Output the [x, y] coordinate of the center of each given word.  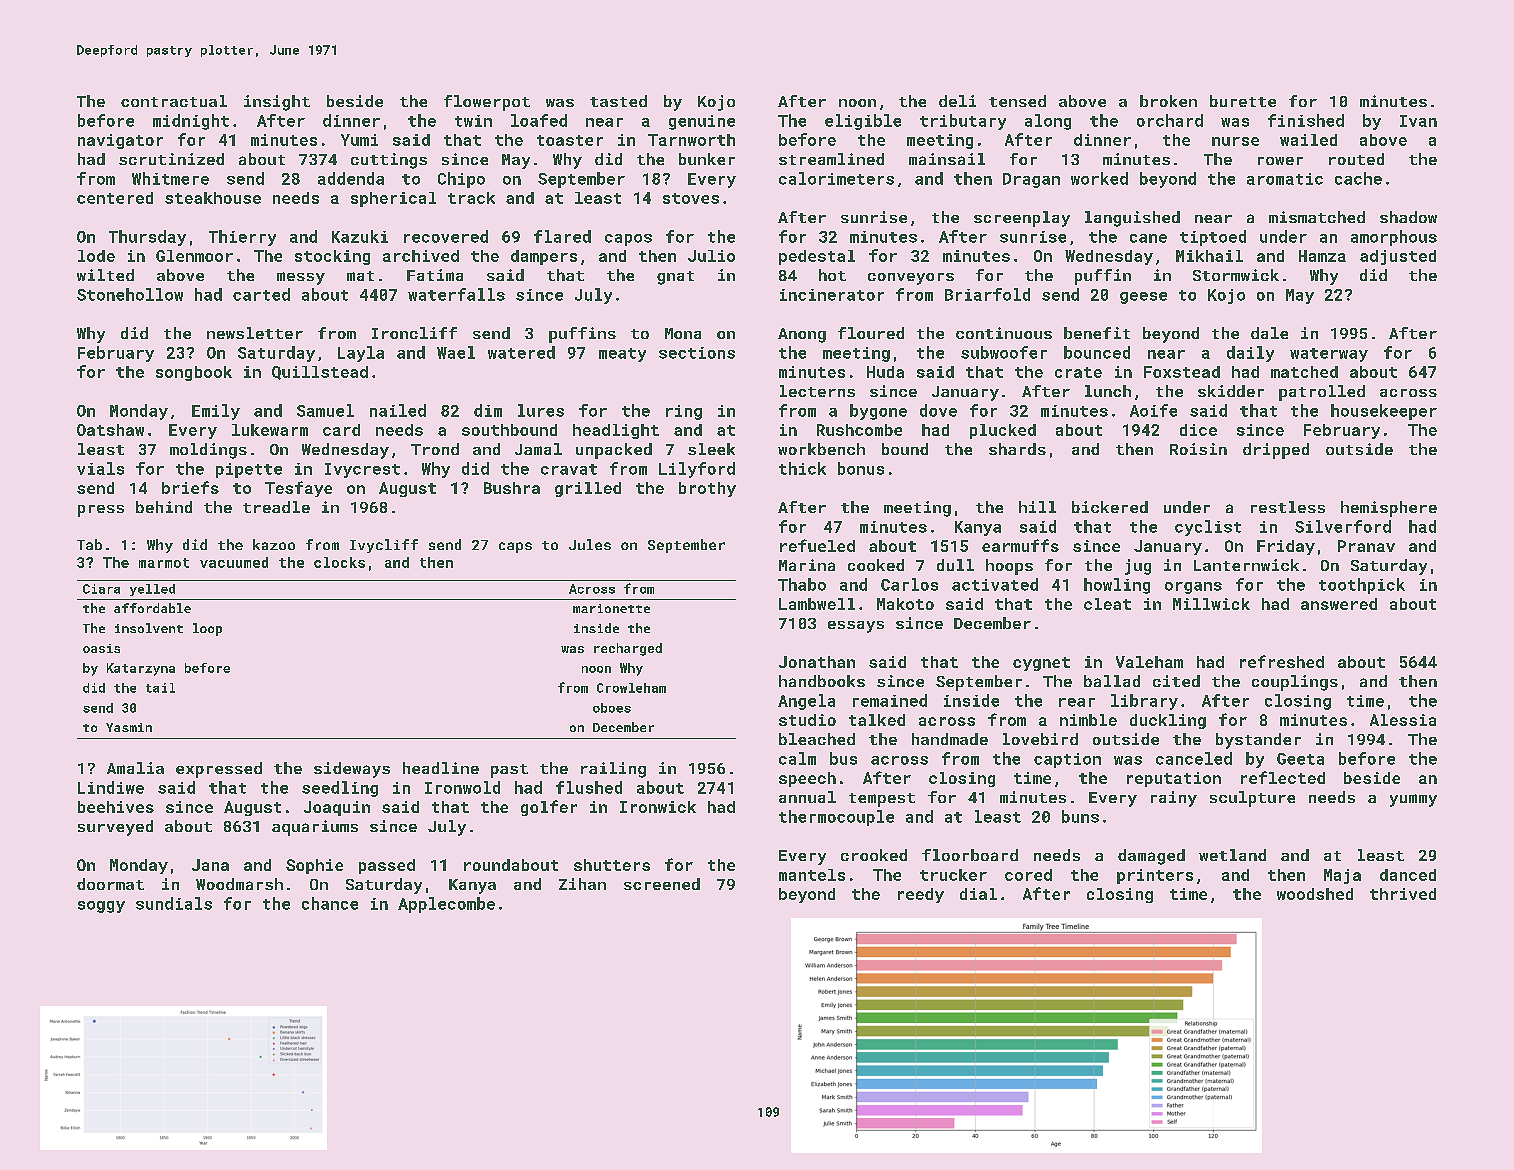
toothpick [1362, 586]
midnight [191, 122]
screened [662, 884]
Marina [807, 565]
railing [613, 770]
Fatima [435, 275]
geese [1143, 298]
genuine [702, 122]
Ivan [1418, 121]
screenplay [1022, 219]
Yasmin [129, 727]
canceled [1194, 758]
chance [330, 903]
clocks [339, 562]
